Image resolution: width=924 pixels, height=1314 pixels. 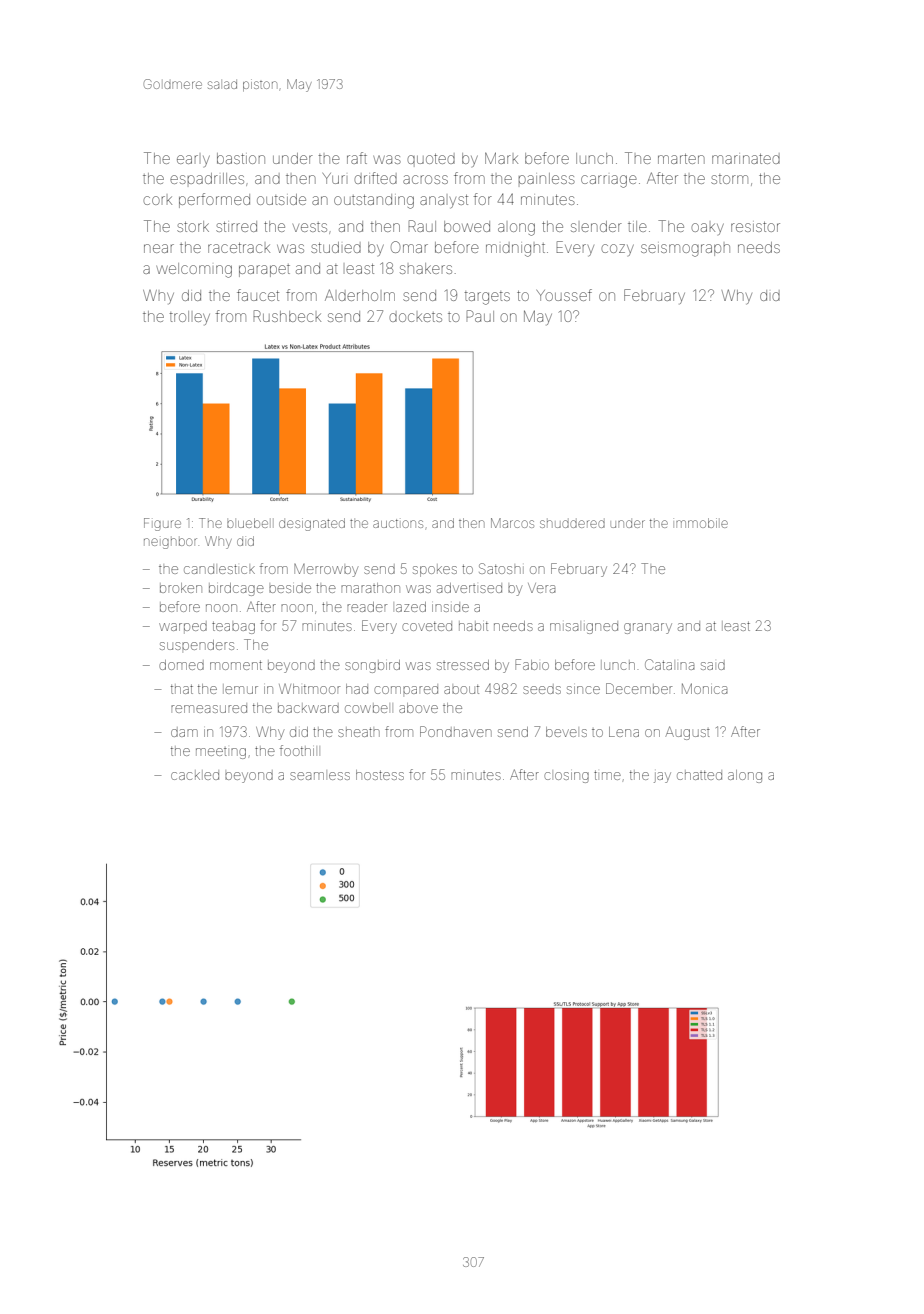 I want to click on said, so click(x=713, y=665).
